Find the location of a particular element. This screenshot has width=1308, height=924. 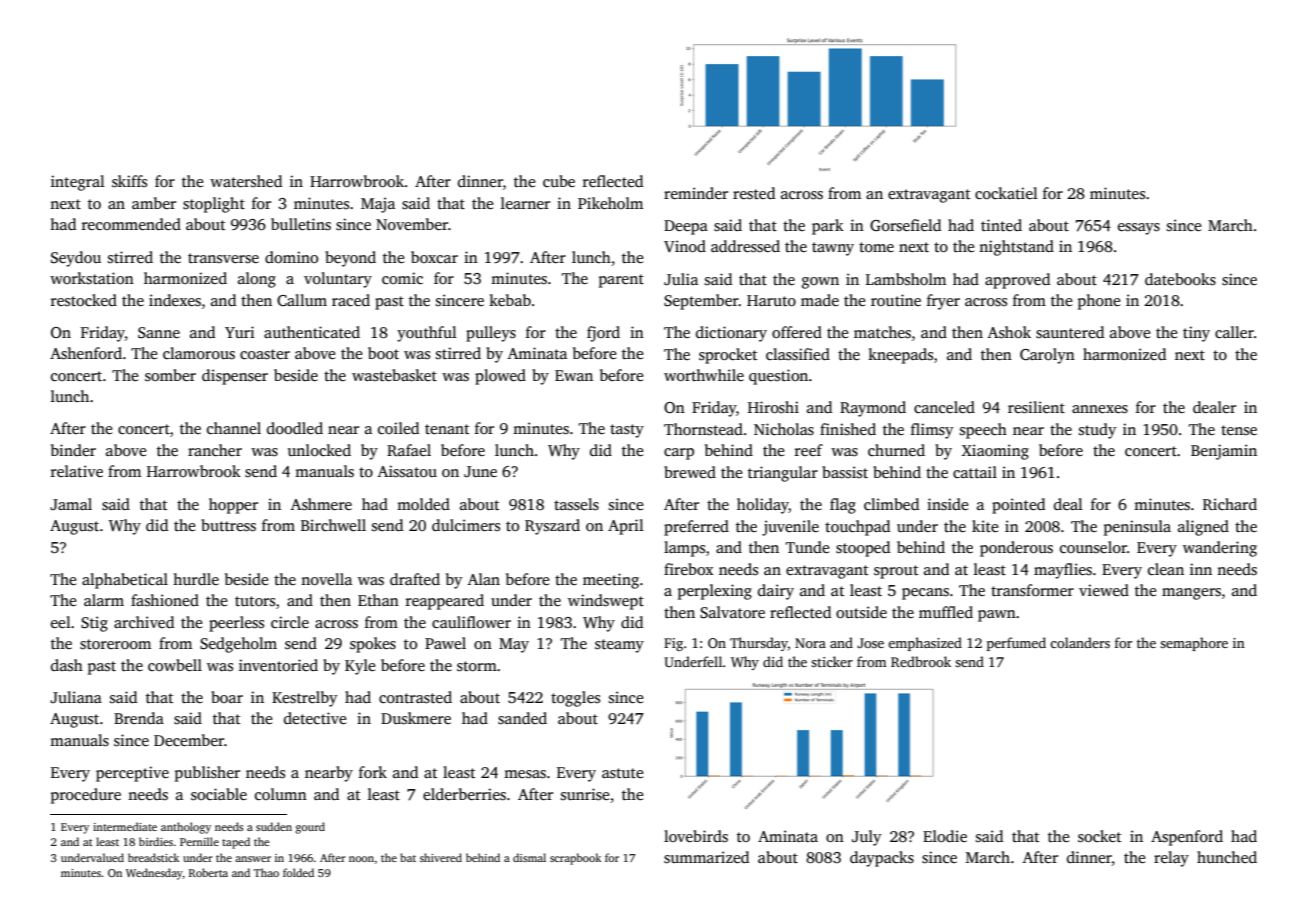

cube is located at coordinates (559, 181).
